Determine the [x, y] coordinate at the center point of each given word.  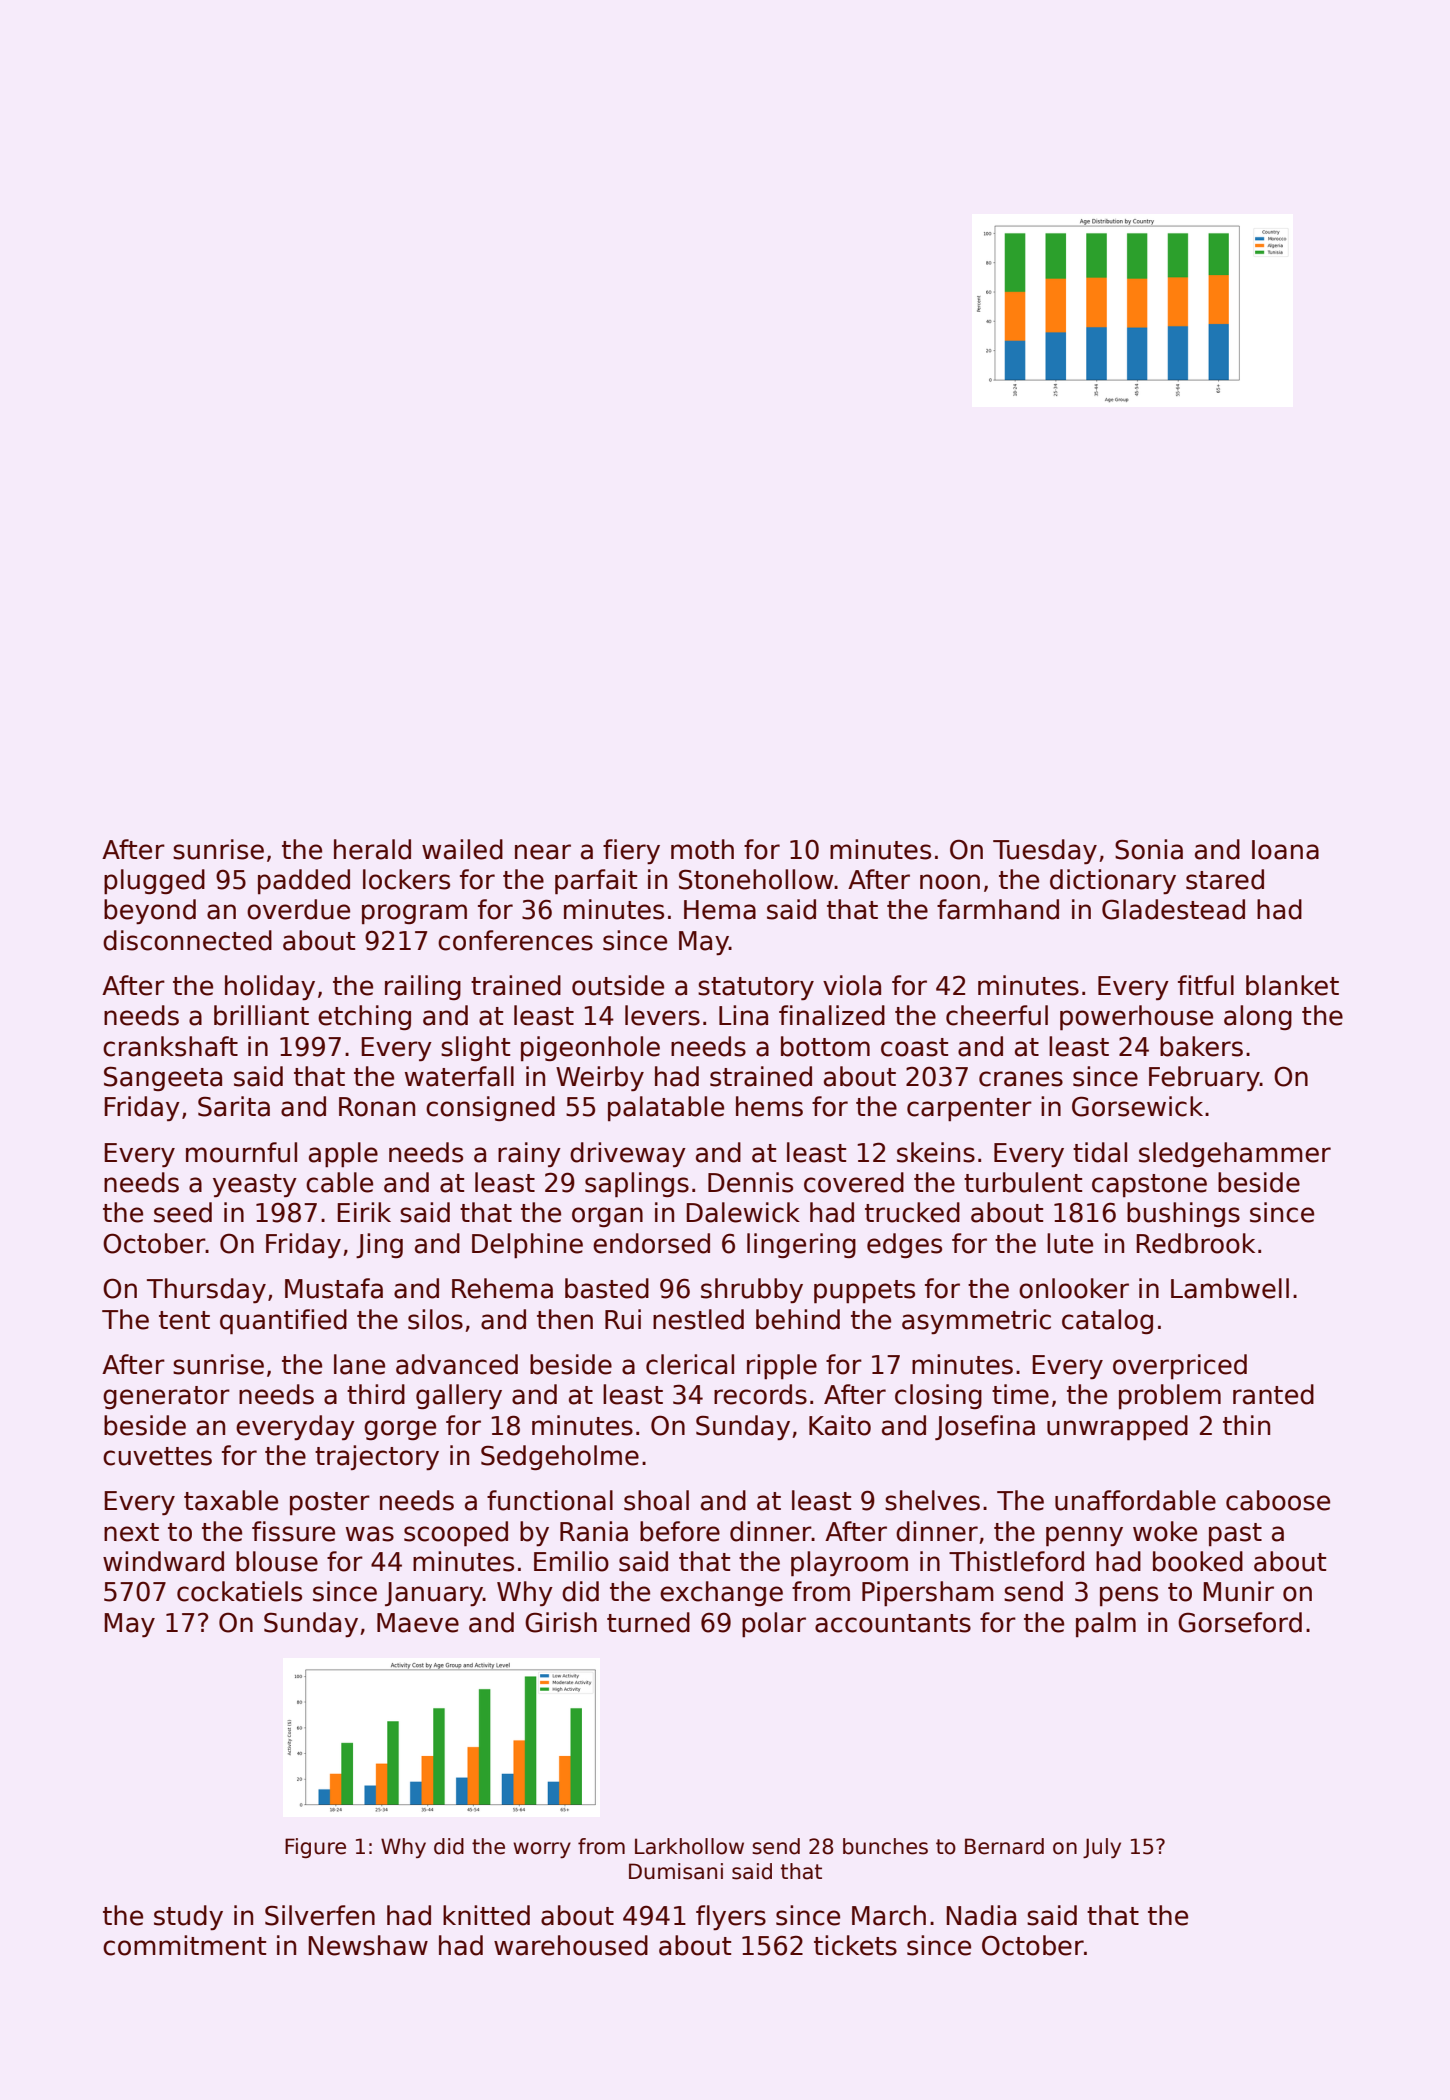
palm [1106, 1624]
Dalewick [743, 1212]
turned [648, 1622]
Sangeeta [163, 1078]
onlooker [1074, 1288]
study [188, 1917]
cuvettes [157, 1456]
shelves [932, 1500]
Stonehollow [756, 879]
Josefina [985, 1427]
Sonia [1149, 849]
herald [372, 849]
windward [163, 1561]
